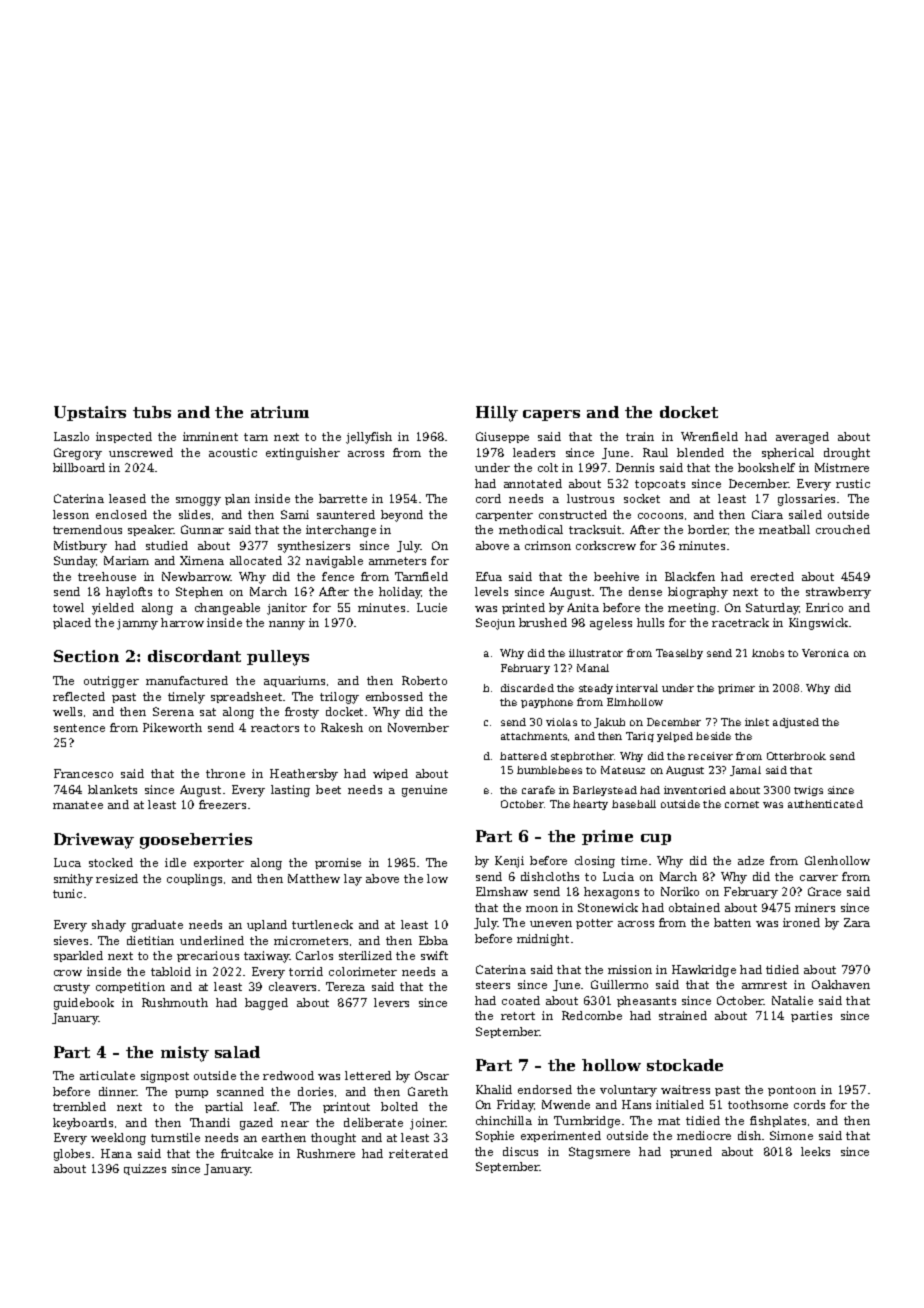 This screenshot has height=1308, width=924. Describe the element at coordinates (117, 878) in the screenshot. I see `resized` at that location.
